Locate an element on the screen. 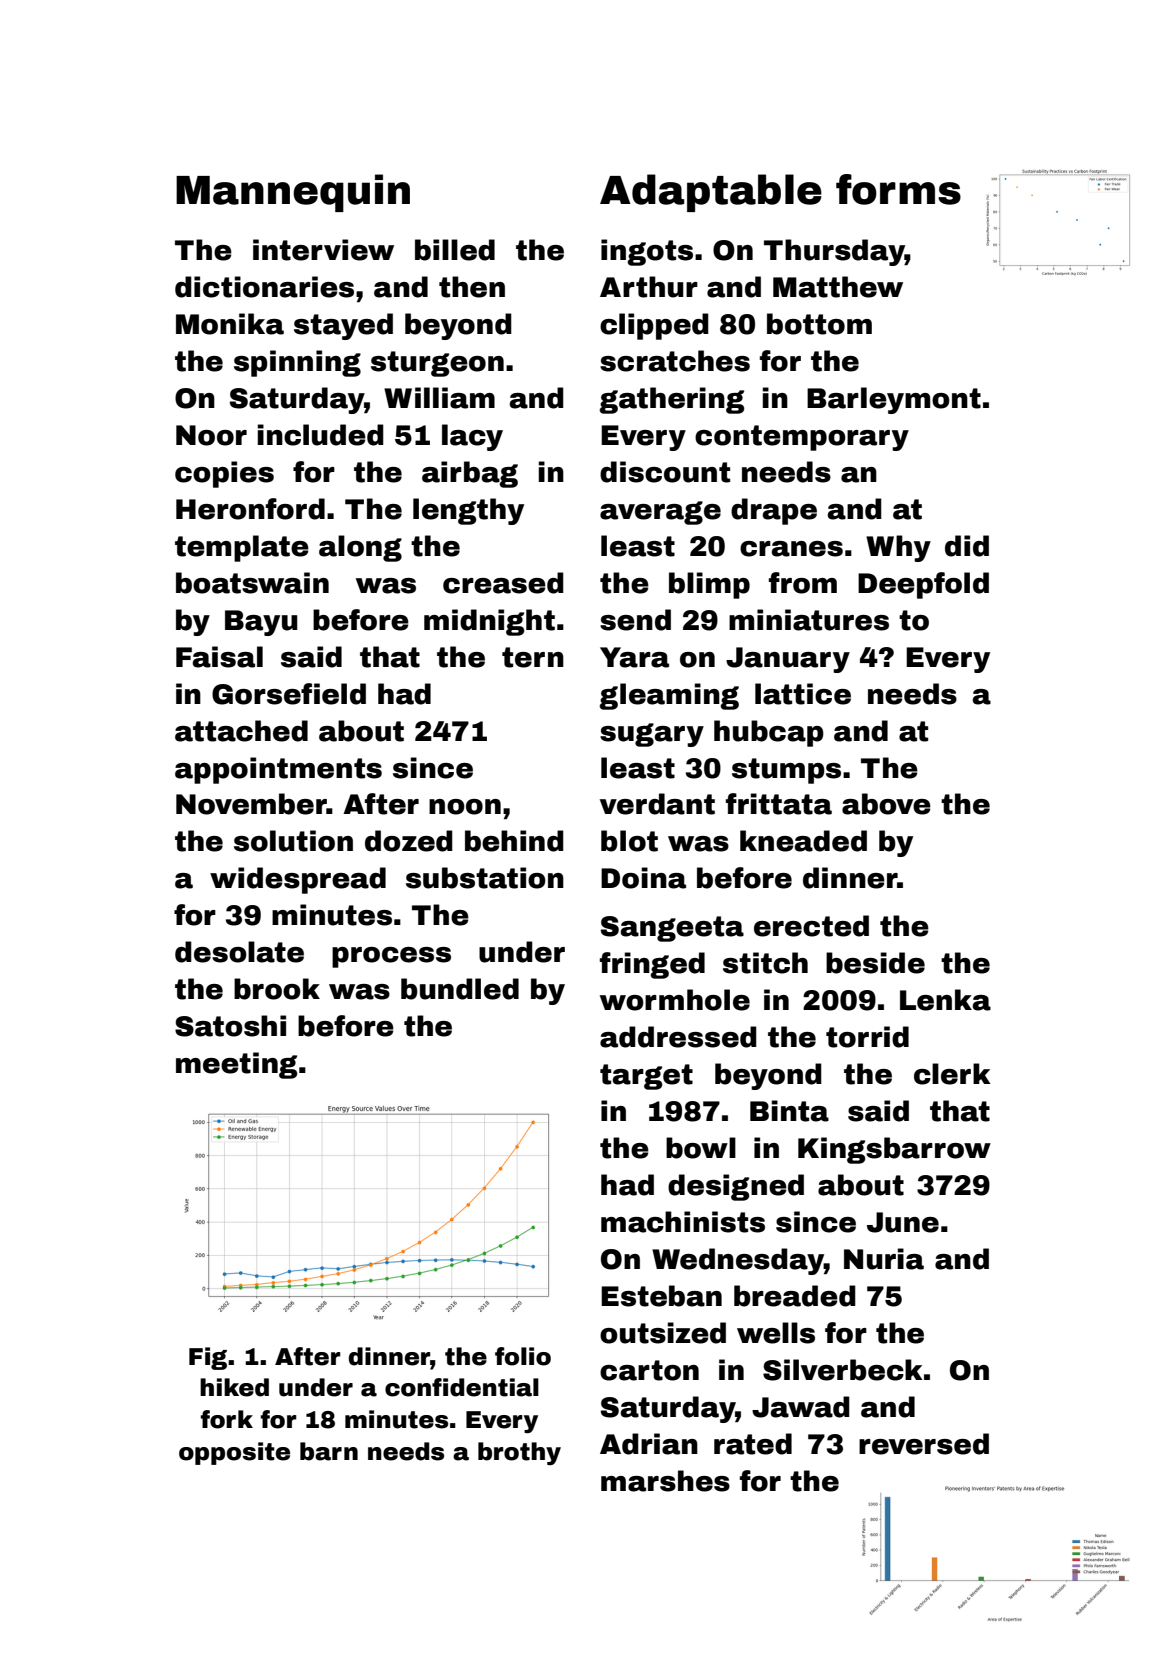 The height and width of the screenshot is (1654, 1165). ingots is located at coordinates (647, 252).
